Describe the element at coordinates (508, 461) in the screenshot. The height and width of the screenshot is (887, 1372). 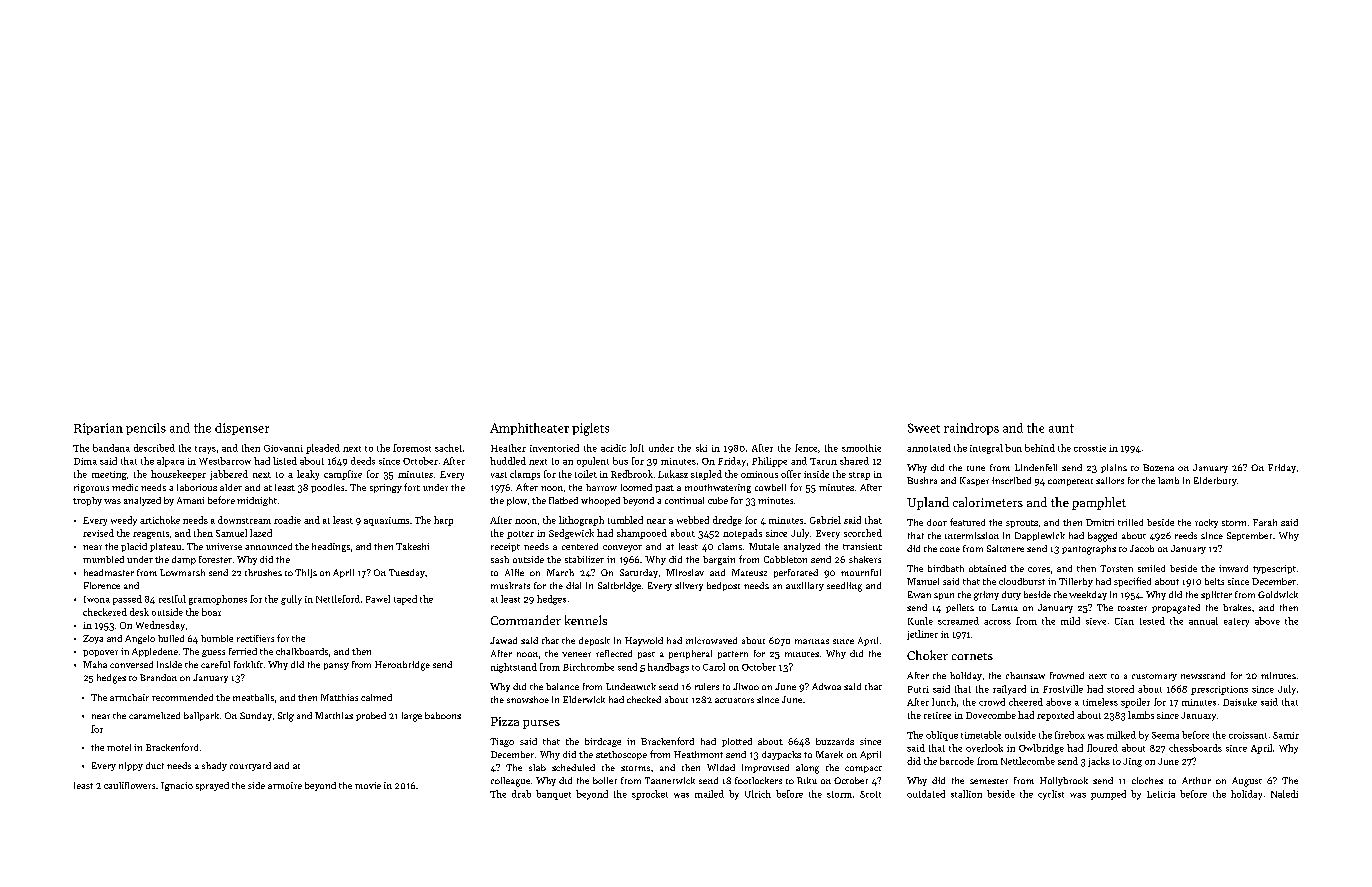
I see `huddled` at that location.
